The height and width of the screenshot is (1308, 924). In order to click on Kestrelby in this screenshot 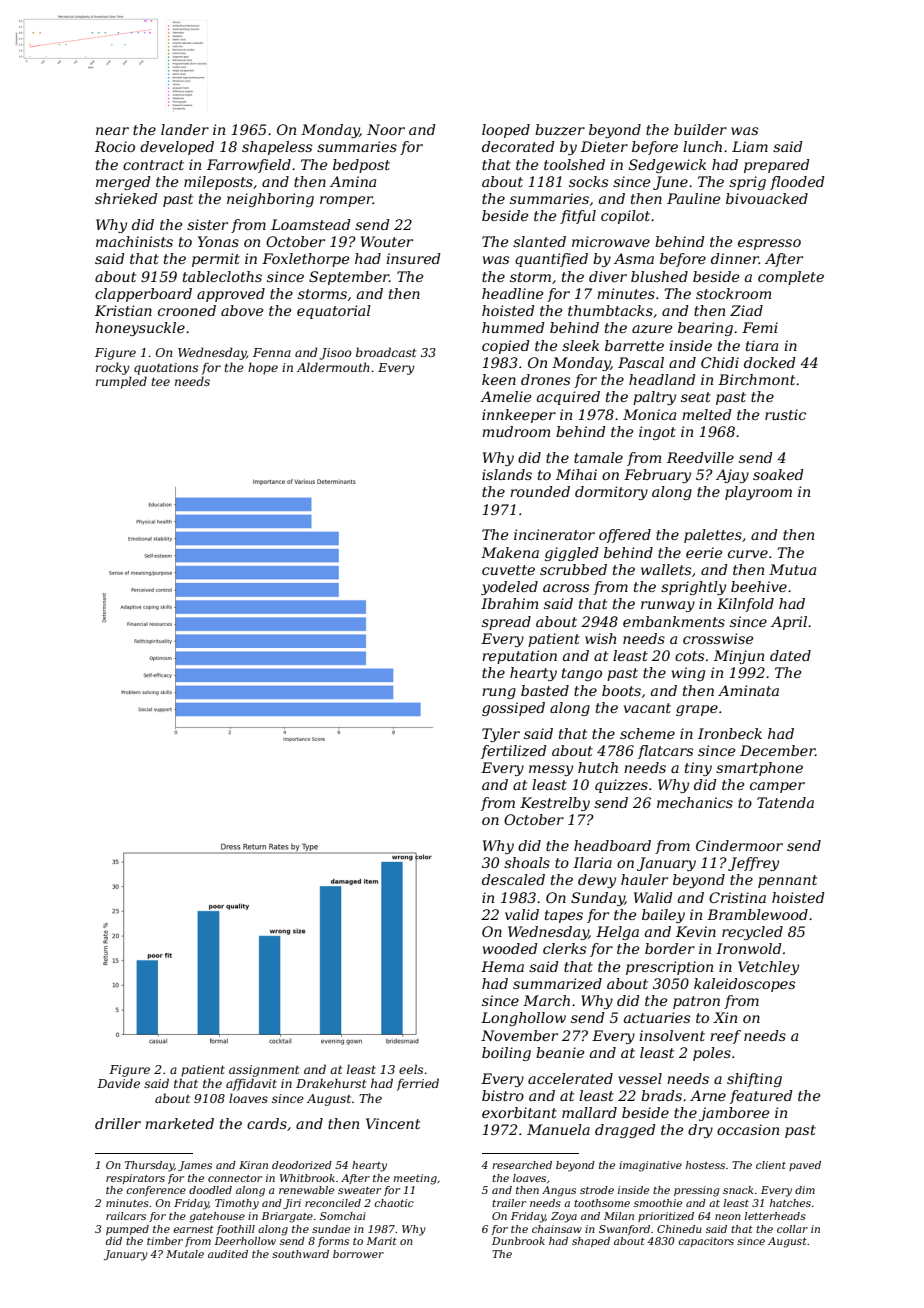, I will do `click(555, 804)`.
